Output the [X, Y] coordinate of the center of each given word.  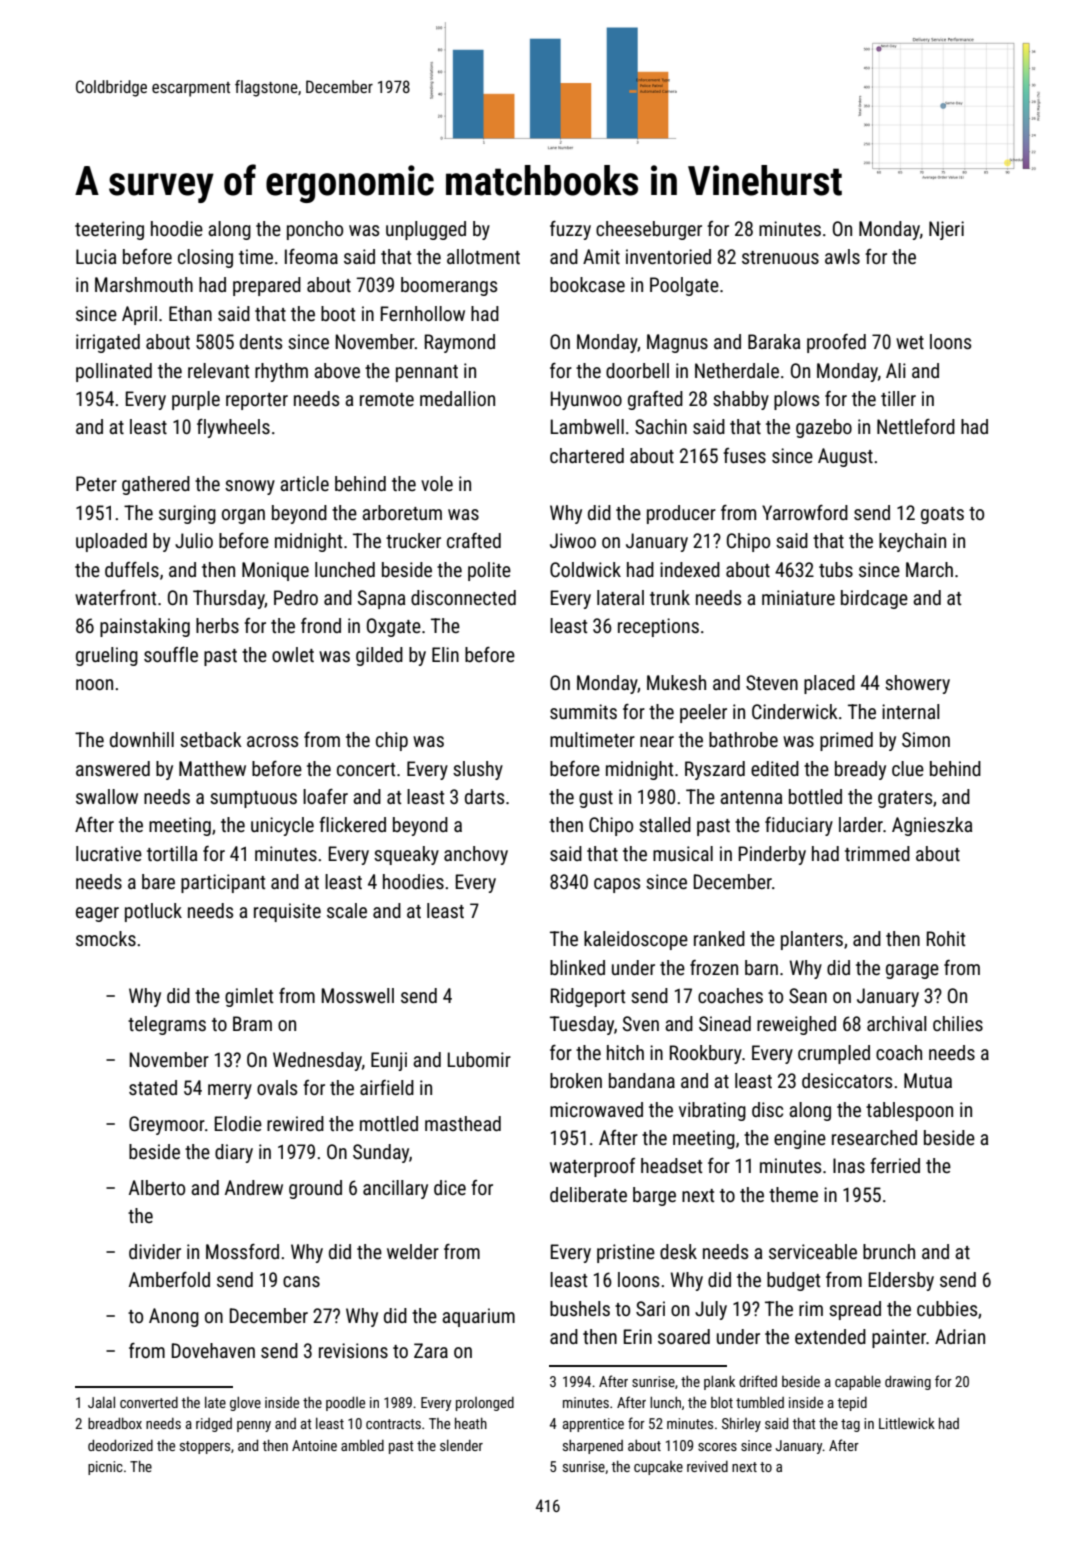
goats [942, 515]
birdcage [874, 599]
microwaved [596, 1109]
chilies [958, 1023]
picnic [105, 1468]
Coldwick [585, 569]
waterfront [115, 597]
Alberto [157, 1187]
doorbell [637, 370]
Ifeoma [311, 256]
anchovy [476, 855]
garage [912, 971]
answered [113, 768]
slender [461, 1445]
